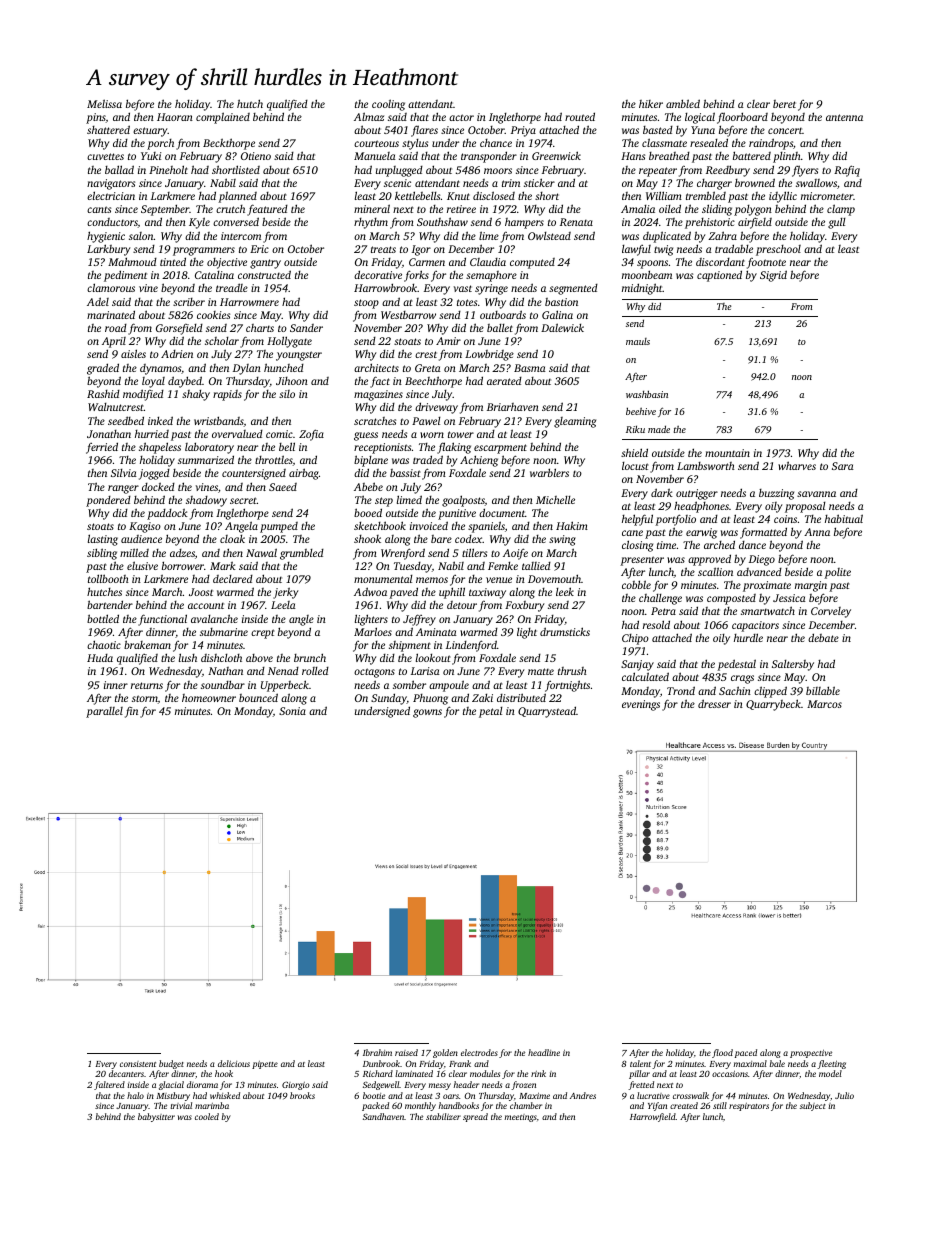 Image resolution: width=952 pixels, height=1233 pixels. What do you see at coordinates (443, 1116) in the page?
I see `stabilizer` at bounding box center [443, 1116].
